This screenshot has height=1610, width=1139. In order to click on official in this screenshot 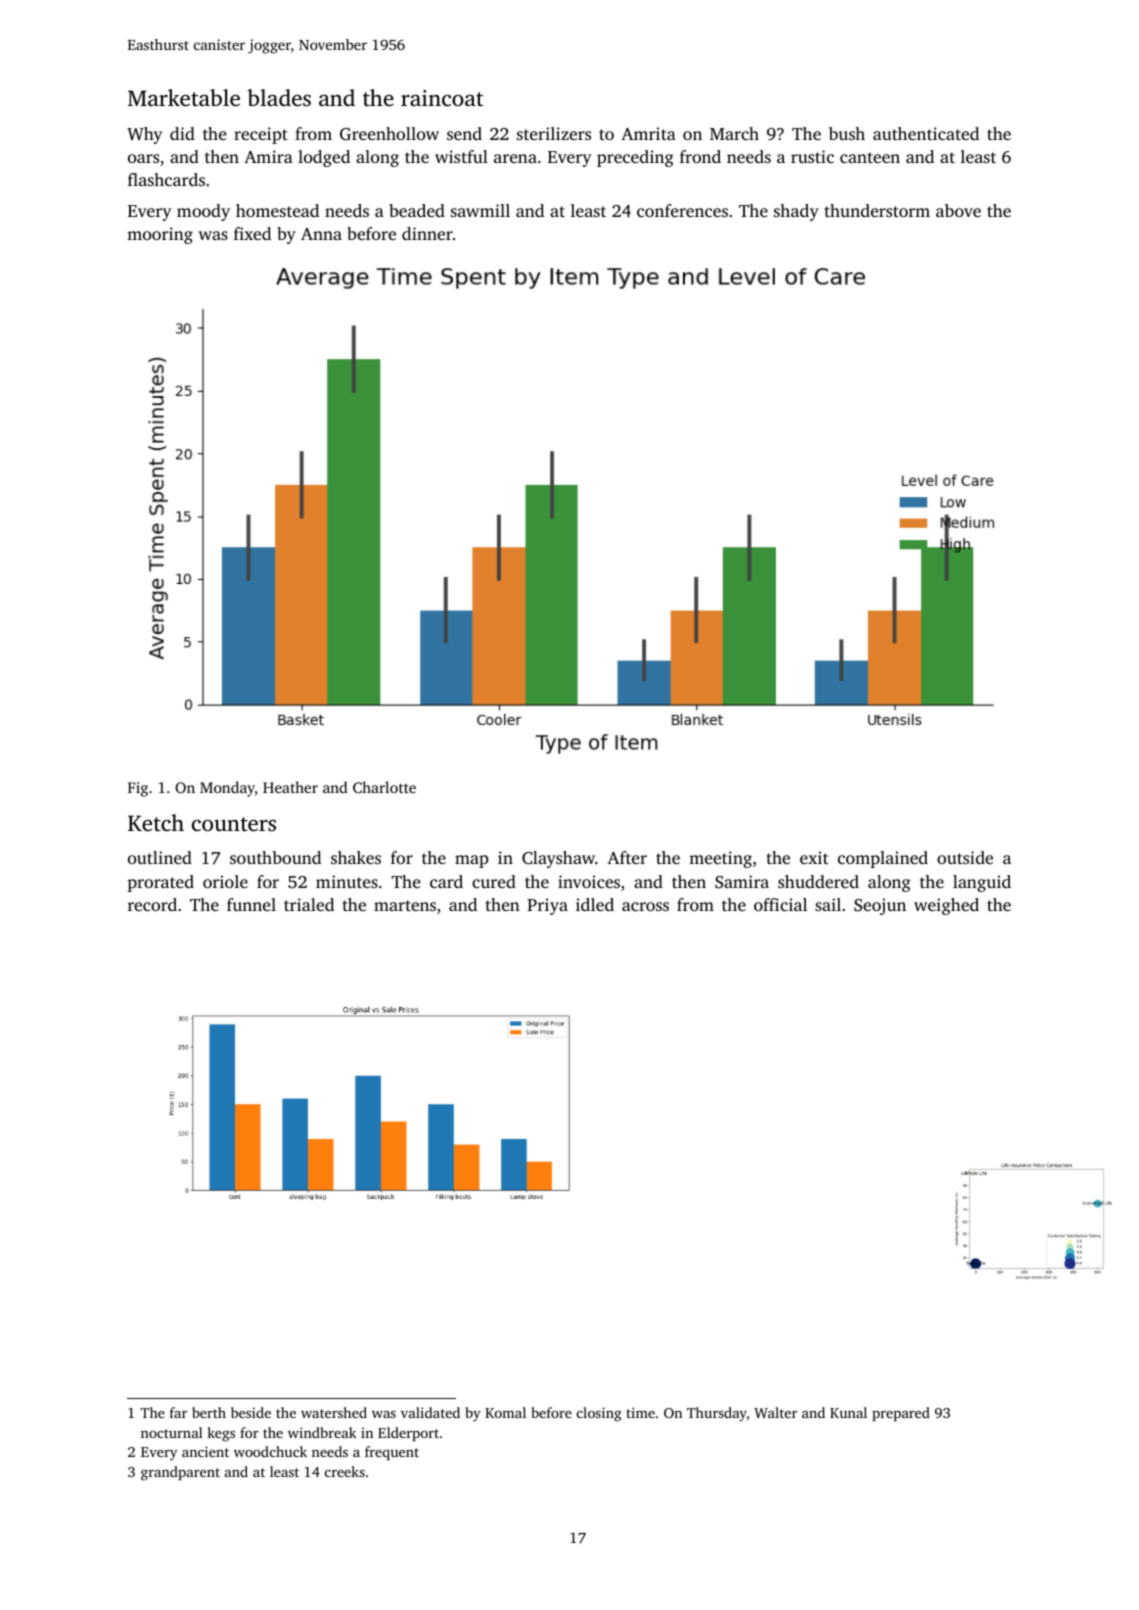, I will do `click(780, 904)`.
